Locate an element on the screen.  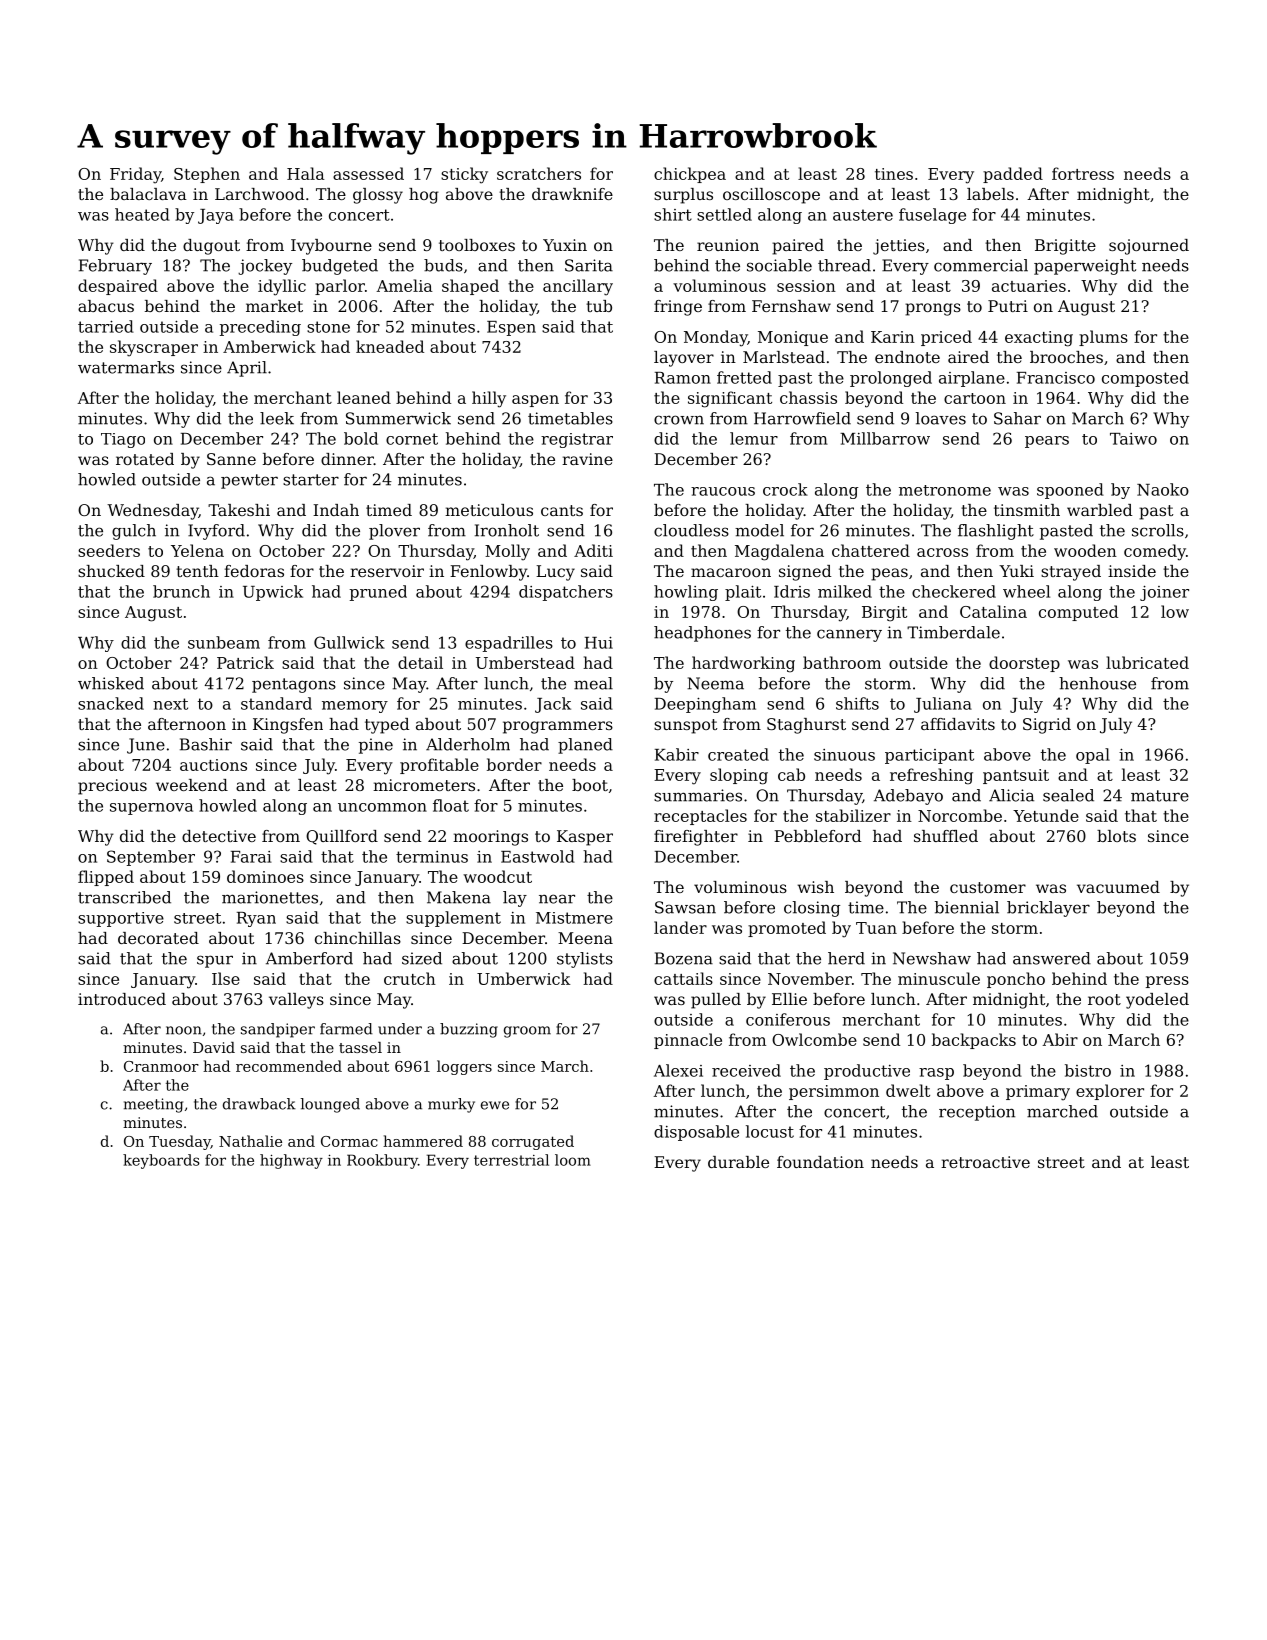
Umberwick is located at coordinates (523, 978).
